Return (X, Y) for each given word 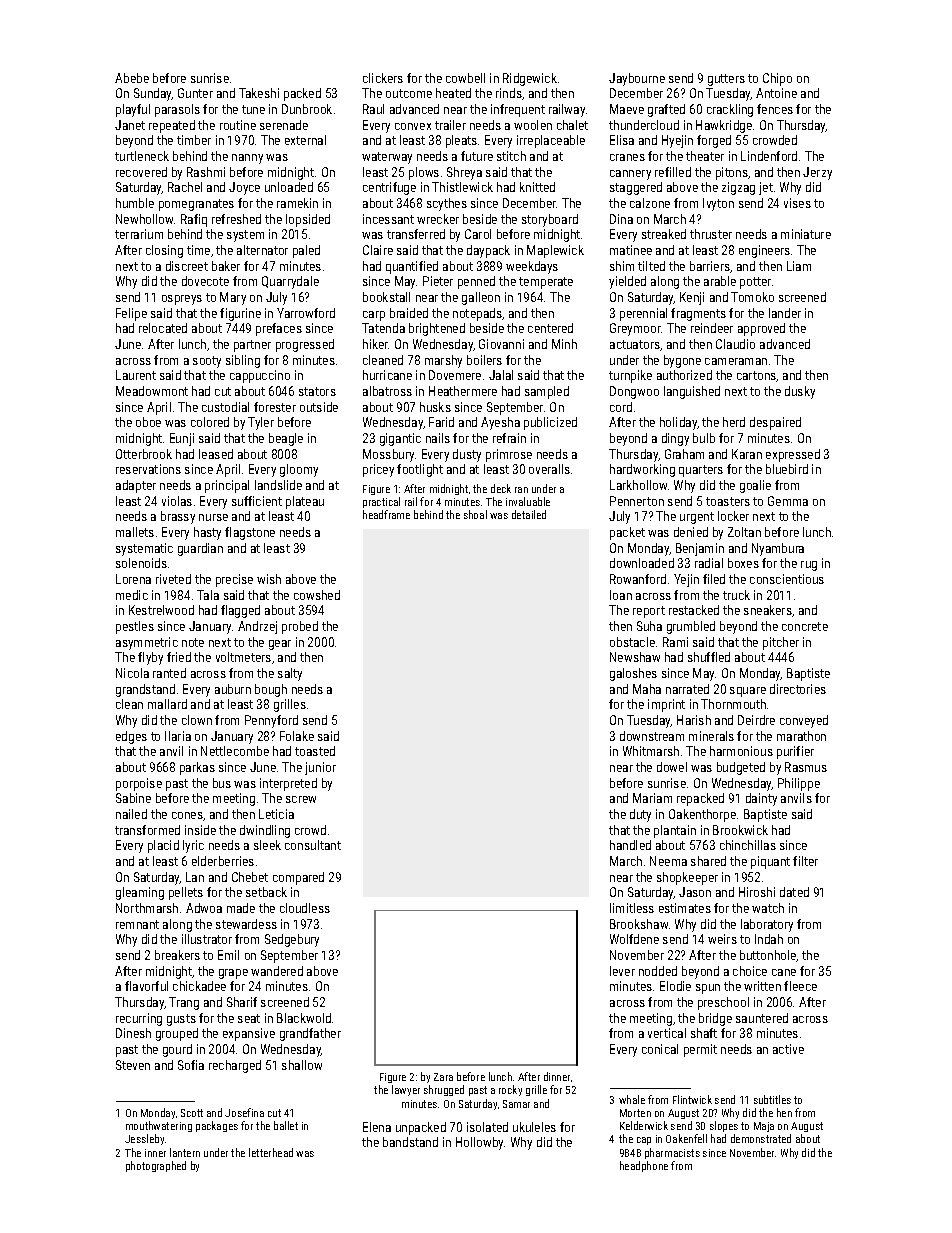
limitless (632, 908)
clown (197, 720)
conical (660, 1049)
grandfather (310, 1034)
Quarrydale (290, 282)
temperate (546, 283)
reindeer (712, 328)
